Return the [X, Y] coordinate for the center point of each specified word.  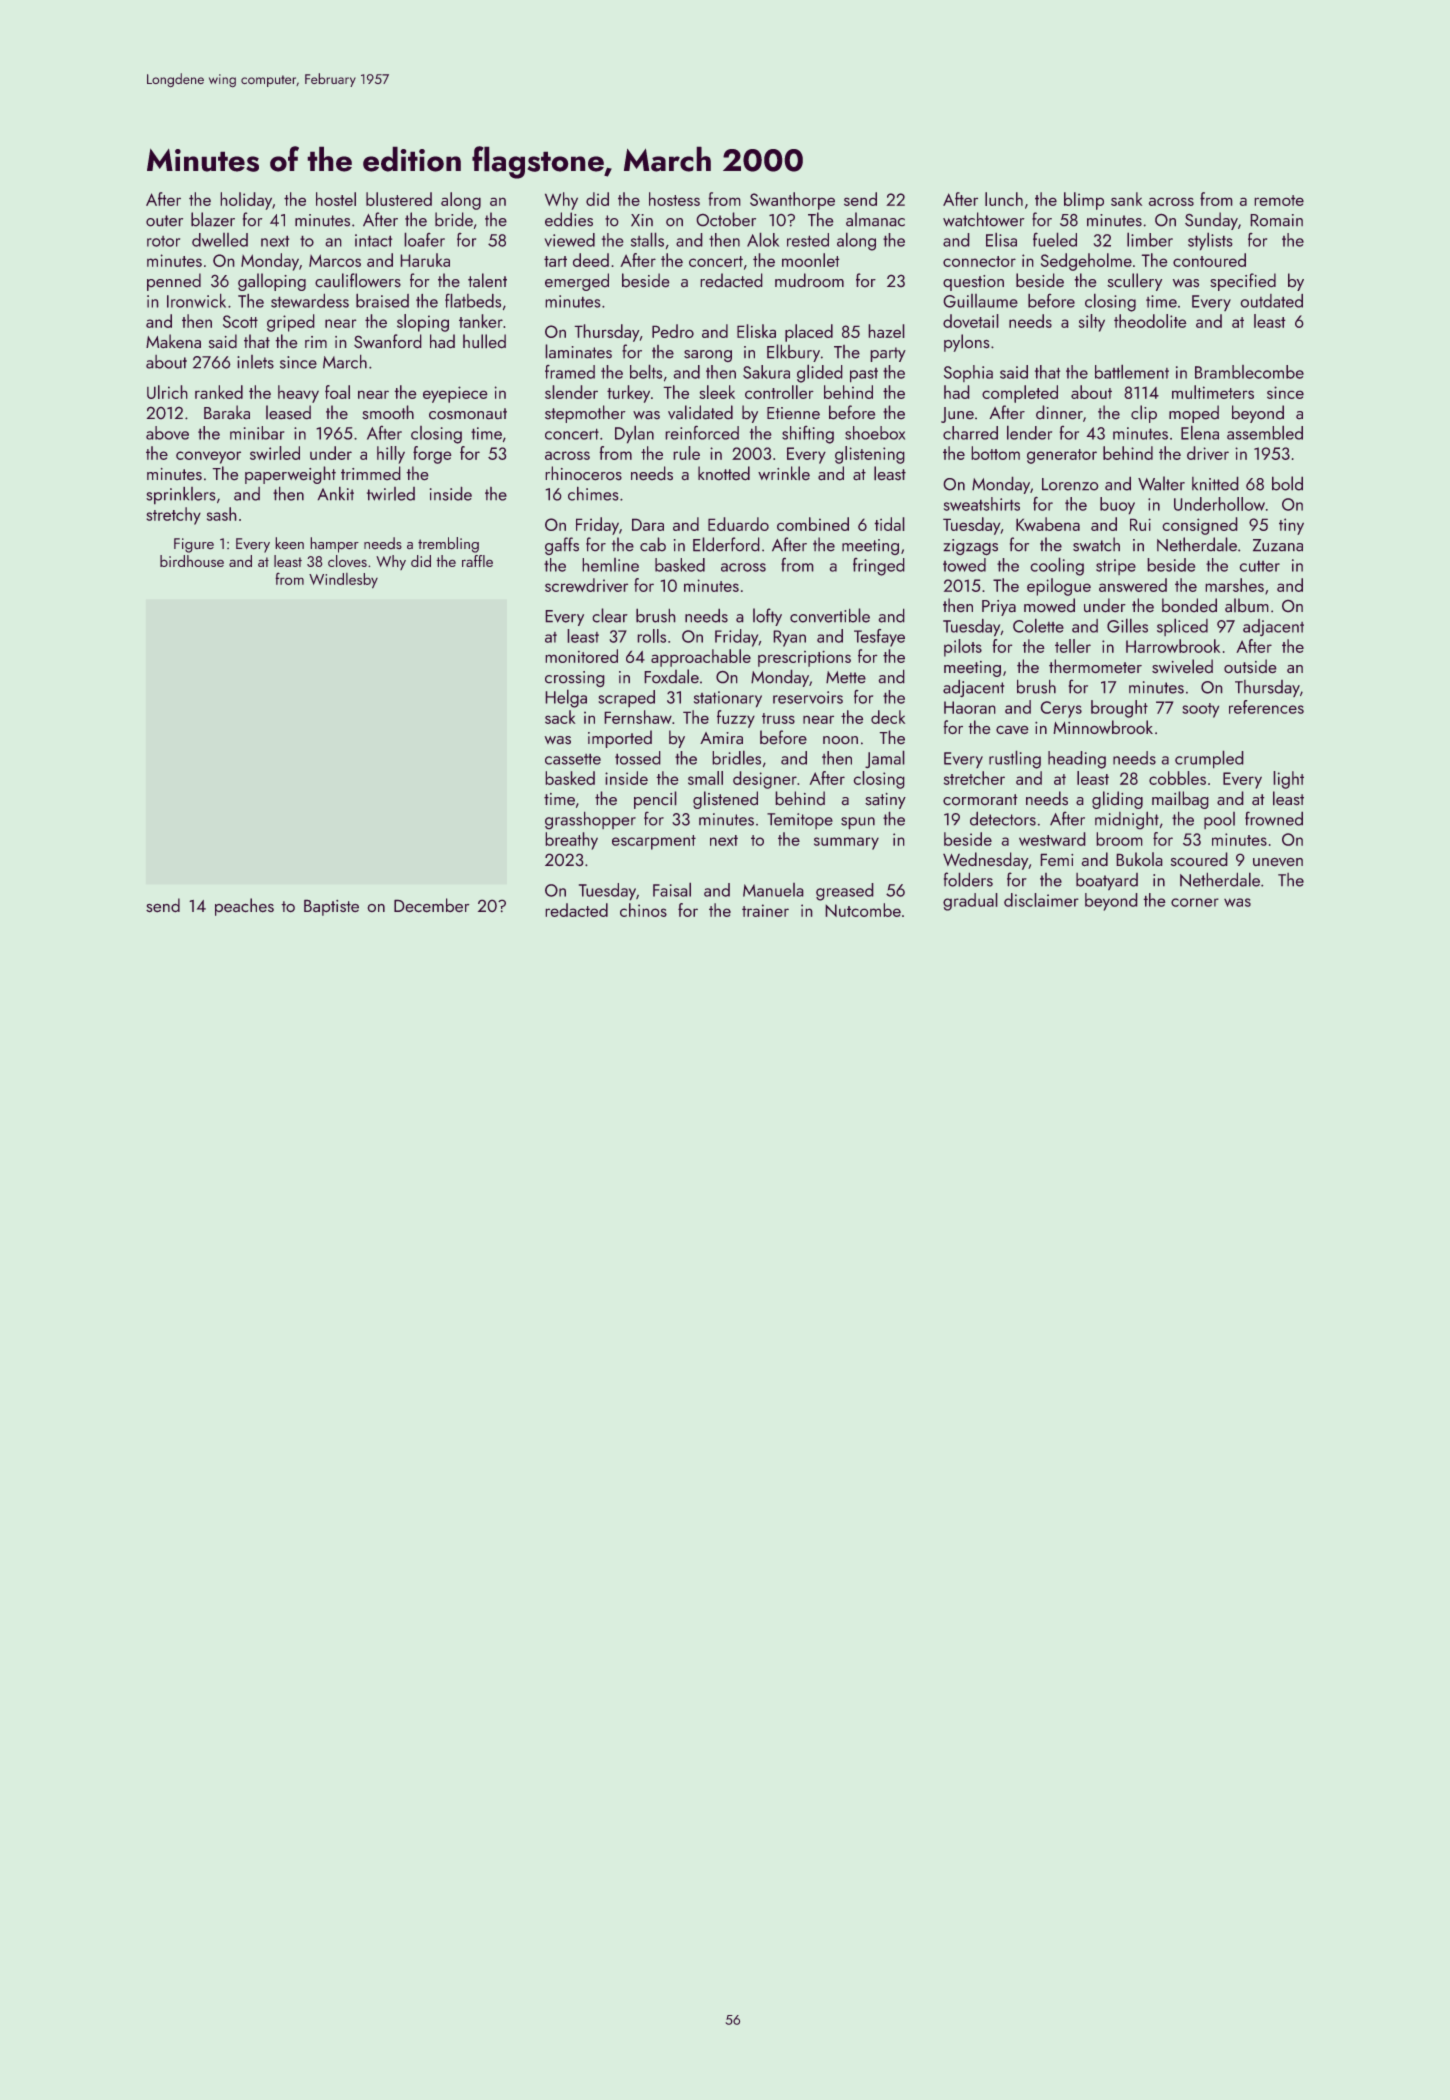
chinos [643, 910]
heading [1077, 760]
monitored [582, 656]
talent [487, 280]
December [431, 905]
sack [560, 717]
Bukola [1139, 859]
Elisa [1001, 240]
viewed [570, 240]
